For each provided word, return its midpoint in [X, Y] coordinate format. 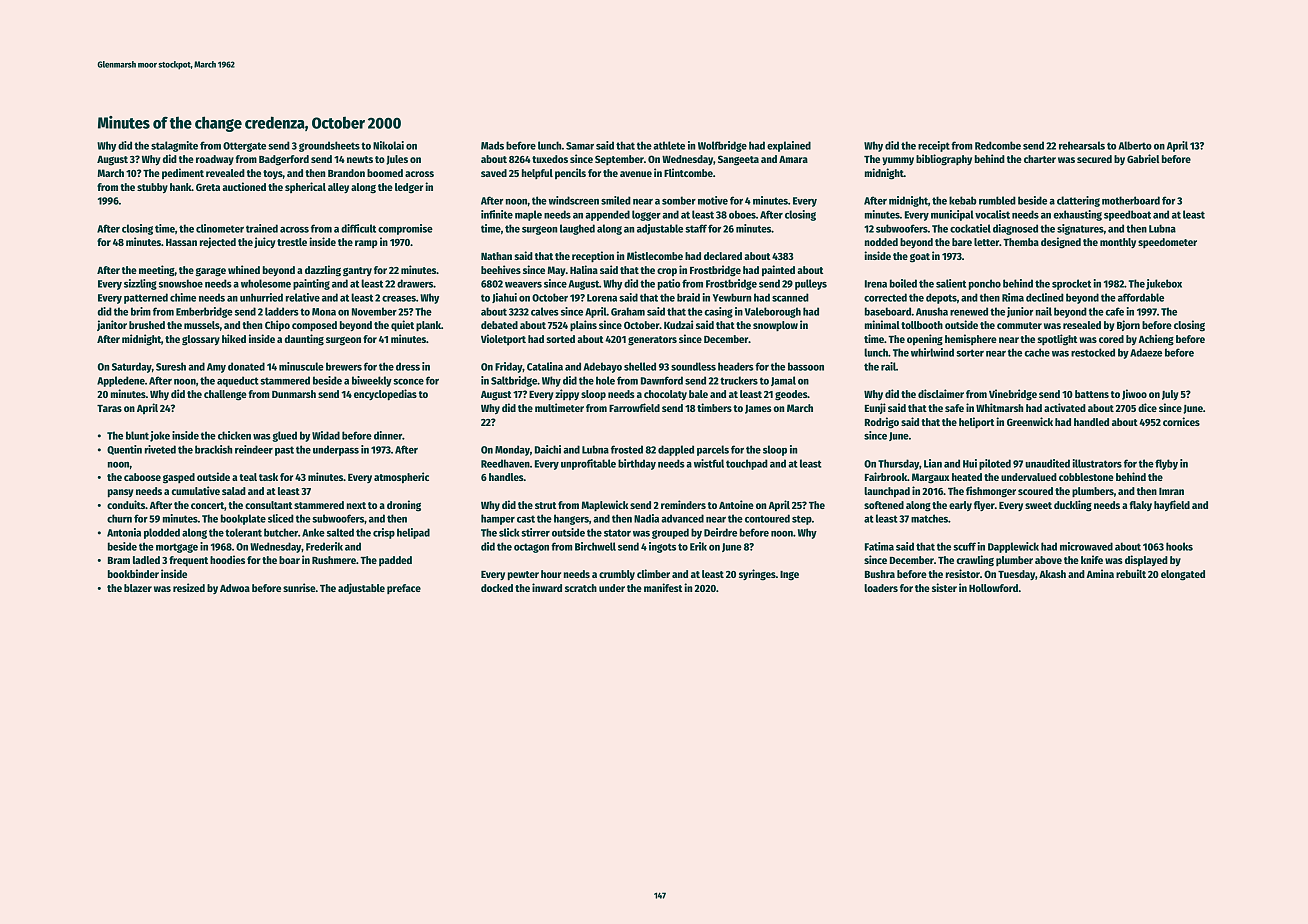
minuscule [301, 366]
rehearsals [1082, 145]
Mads [492, 145]
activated [1065, 407]
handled [1091, 422]
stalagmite [174, 146]
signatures [1080, 229]
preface [404, 589]
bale [698, 394]
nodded [881, 242]
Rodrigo [882, 423]
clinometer [220, 228]
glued [284, 436]
